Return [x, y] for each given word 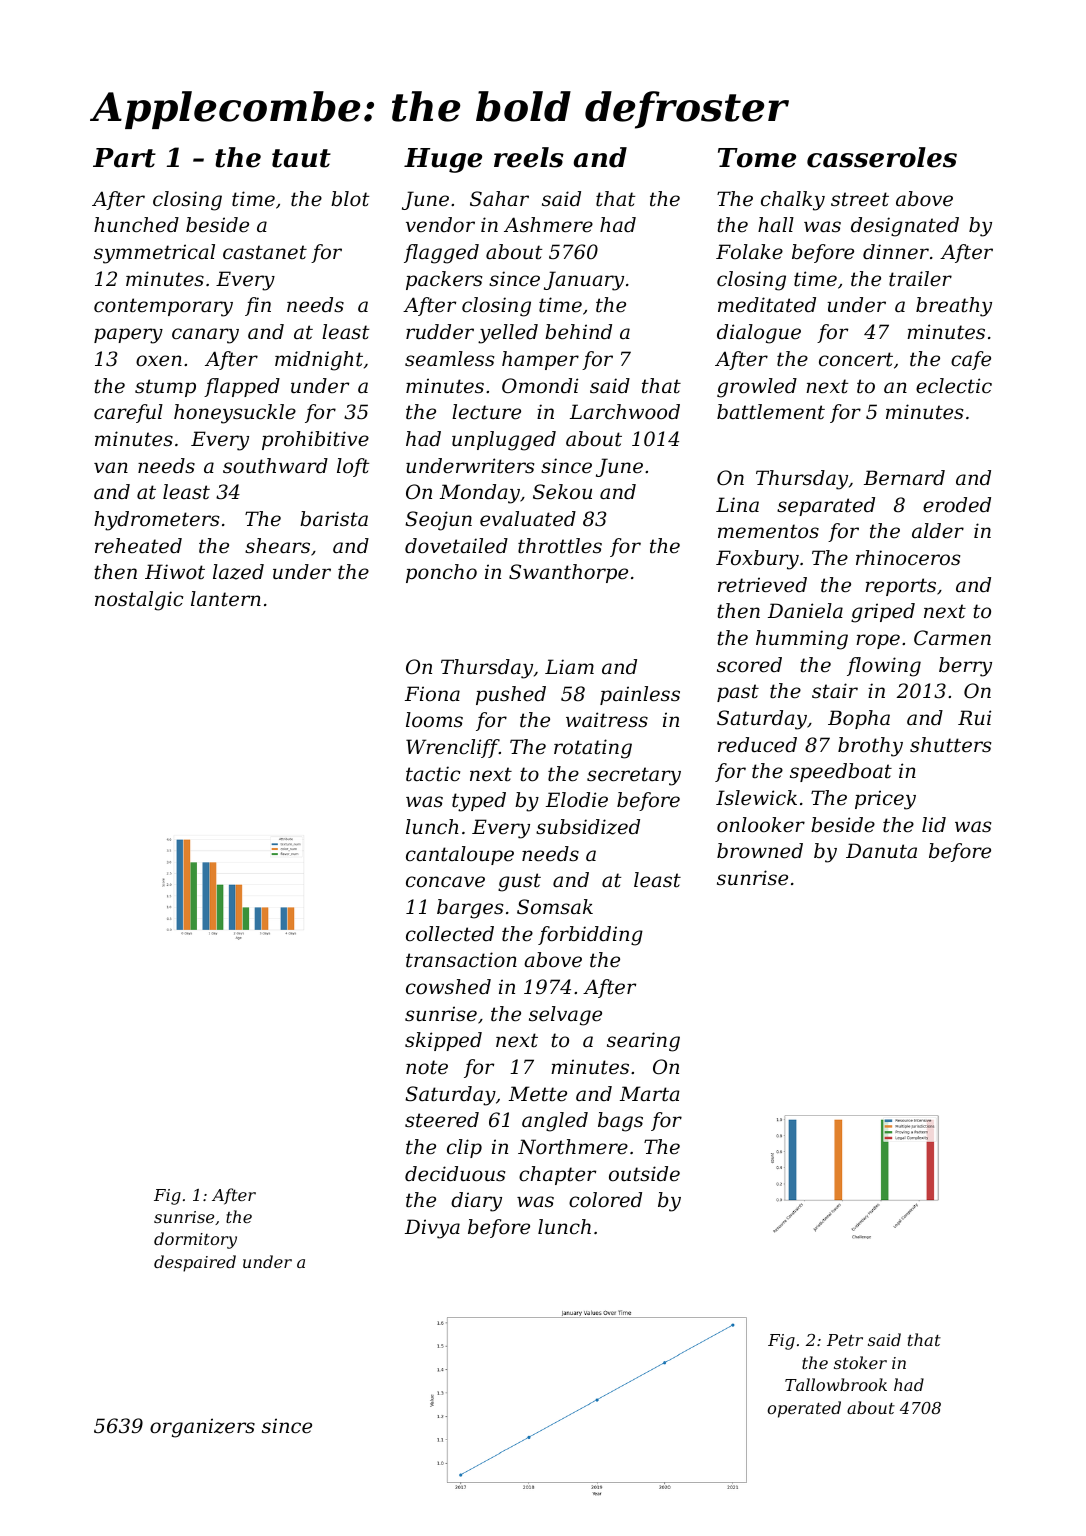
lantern [226, 598]
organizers [202, 1428]
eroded [957, 505]
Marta [650, 1094]
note [427, 1067]
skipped [443, 1041]
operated [804, 1409]
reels [529, 157]
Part [124, 158]
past [738, 693]
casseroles [882, 157]
